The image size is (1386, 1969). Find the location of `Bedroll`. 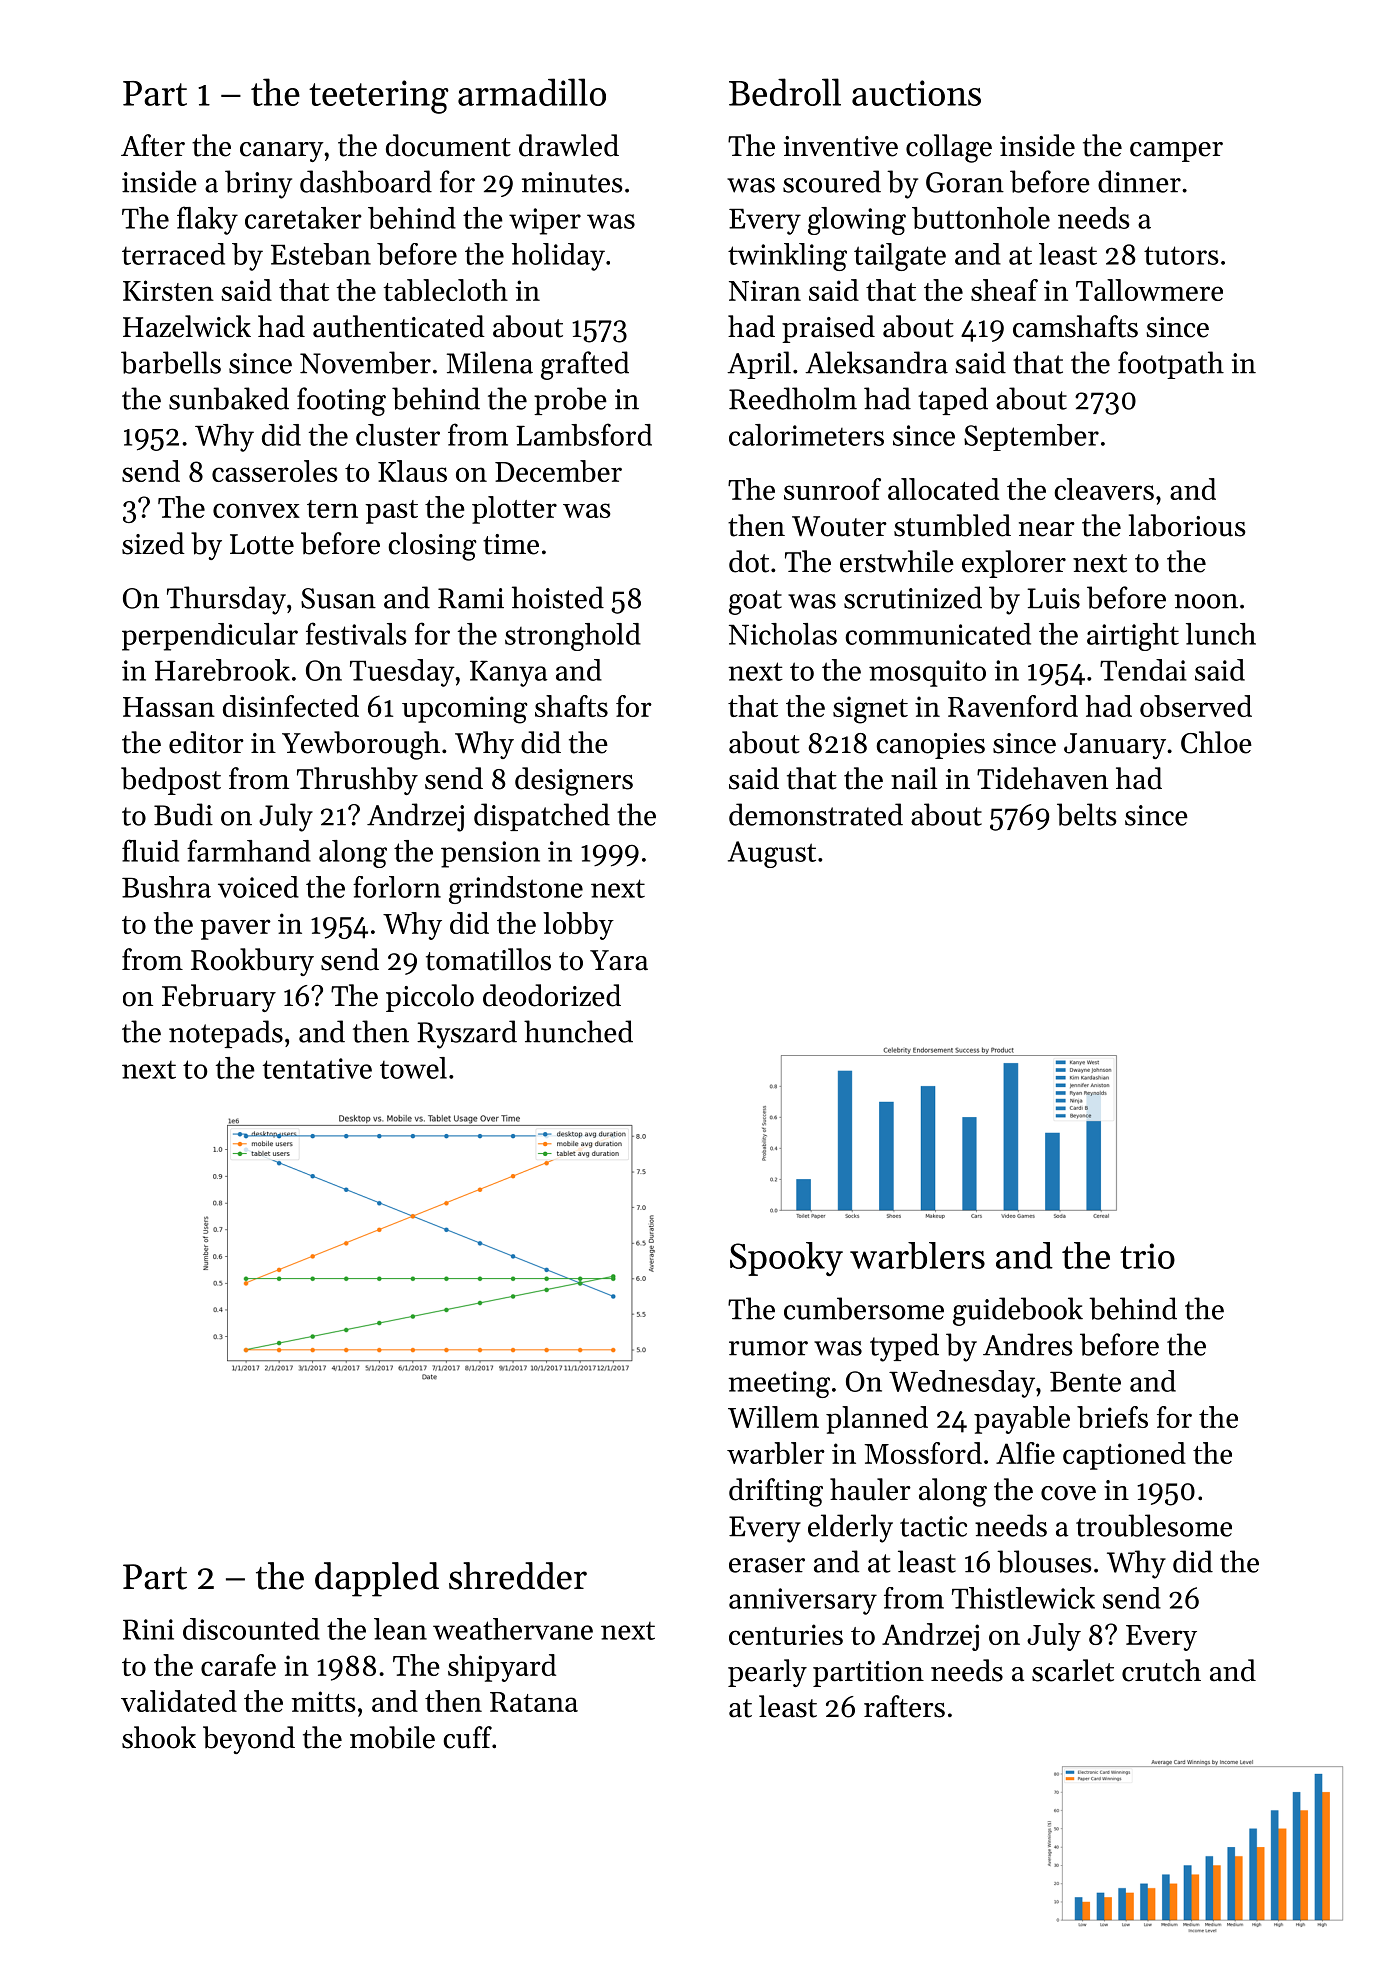

Bedroll is located at coordinates (785, 92).
